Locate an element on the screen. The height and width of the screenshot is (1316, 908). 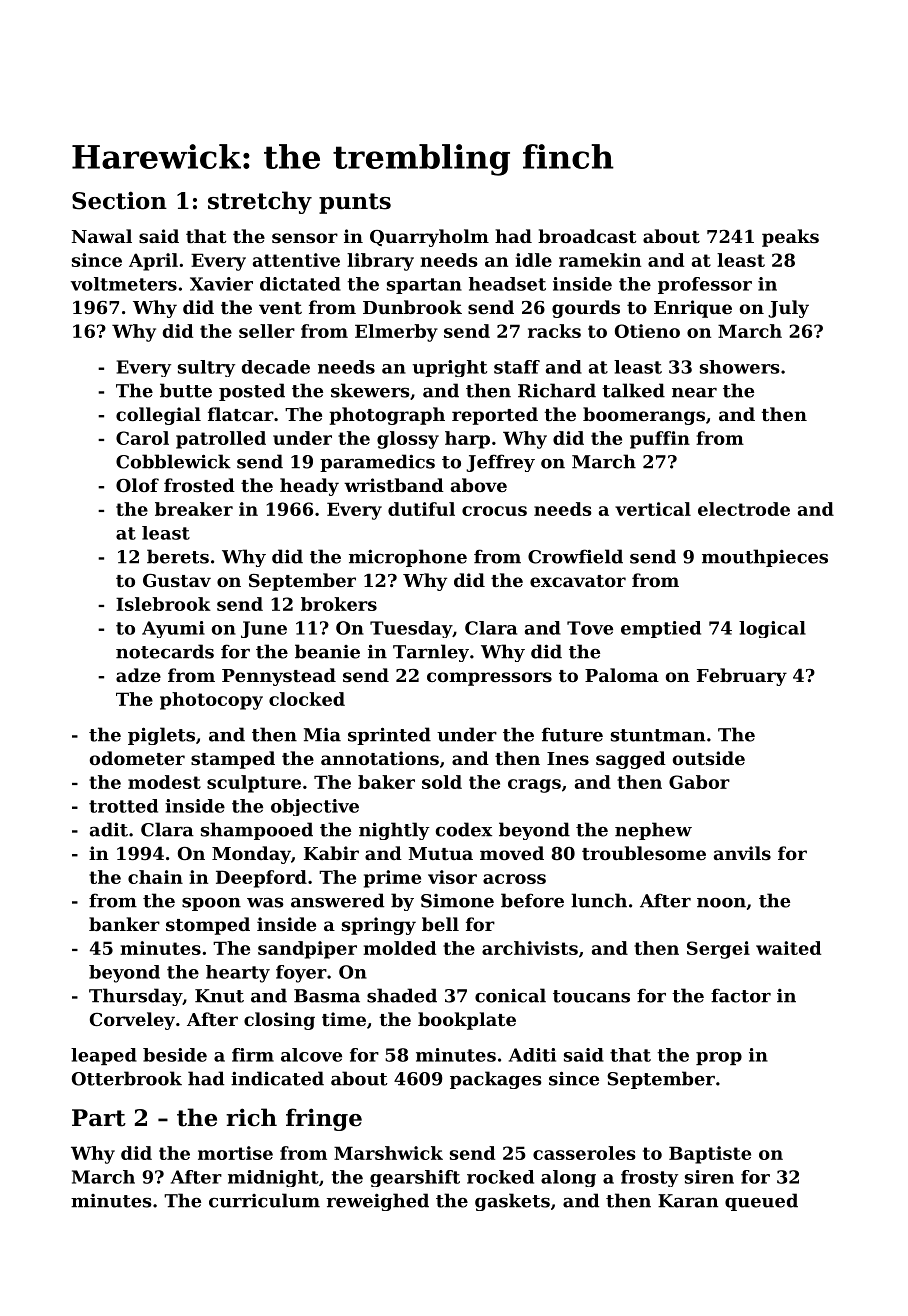
stretchy is located at coordinates (260, 202).
